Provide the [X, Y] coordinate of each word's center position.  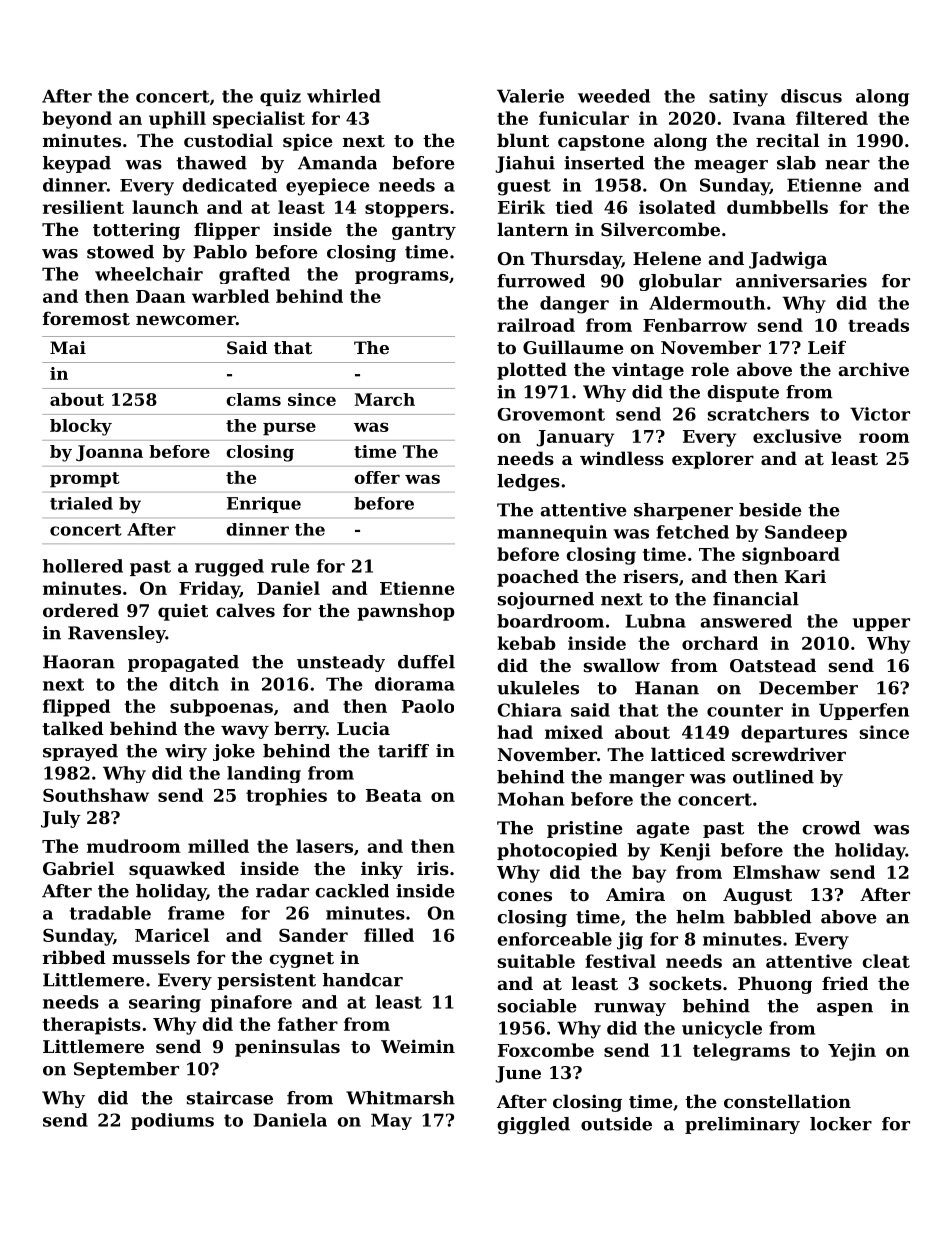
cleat [886, 961]
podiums [172, 1121]
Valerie [530, 96]
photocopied [557, 851]
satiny [738, 98]
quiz [280, 97]
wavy [245, 732]
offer [377, 477]
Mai [68, 347]
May [391, 1121]
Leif [827, 347]
